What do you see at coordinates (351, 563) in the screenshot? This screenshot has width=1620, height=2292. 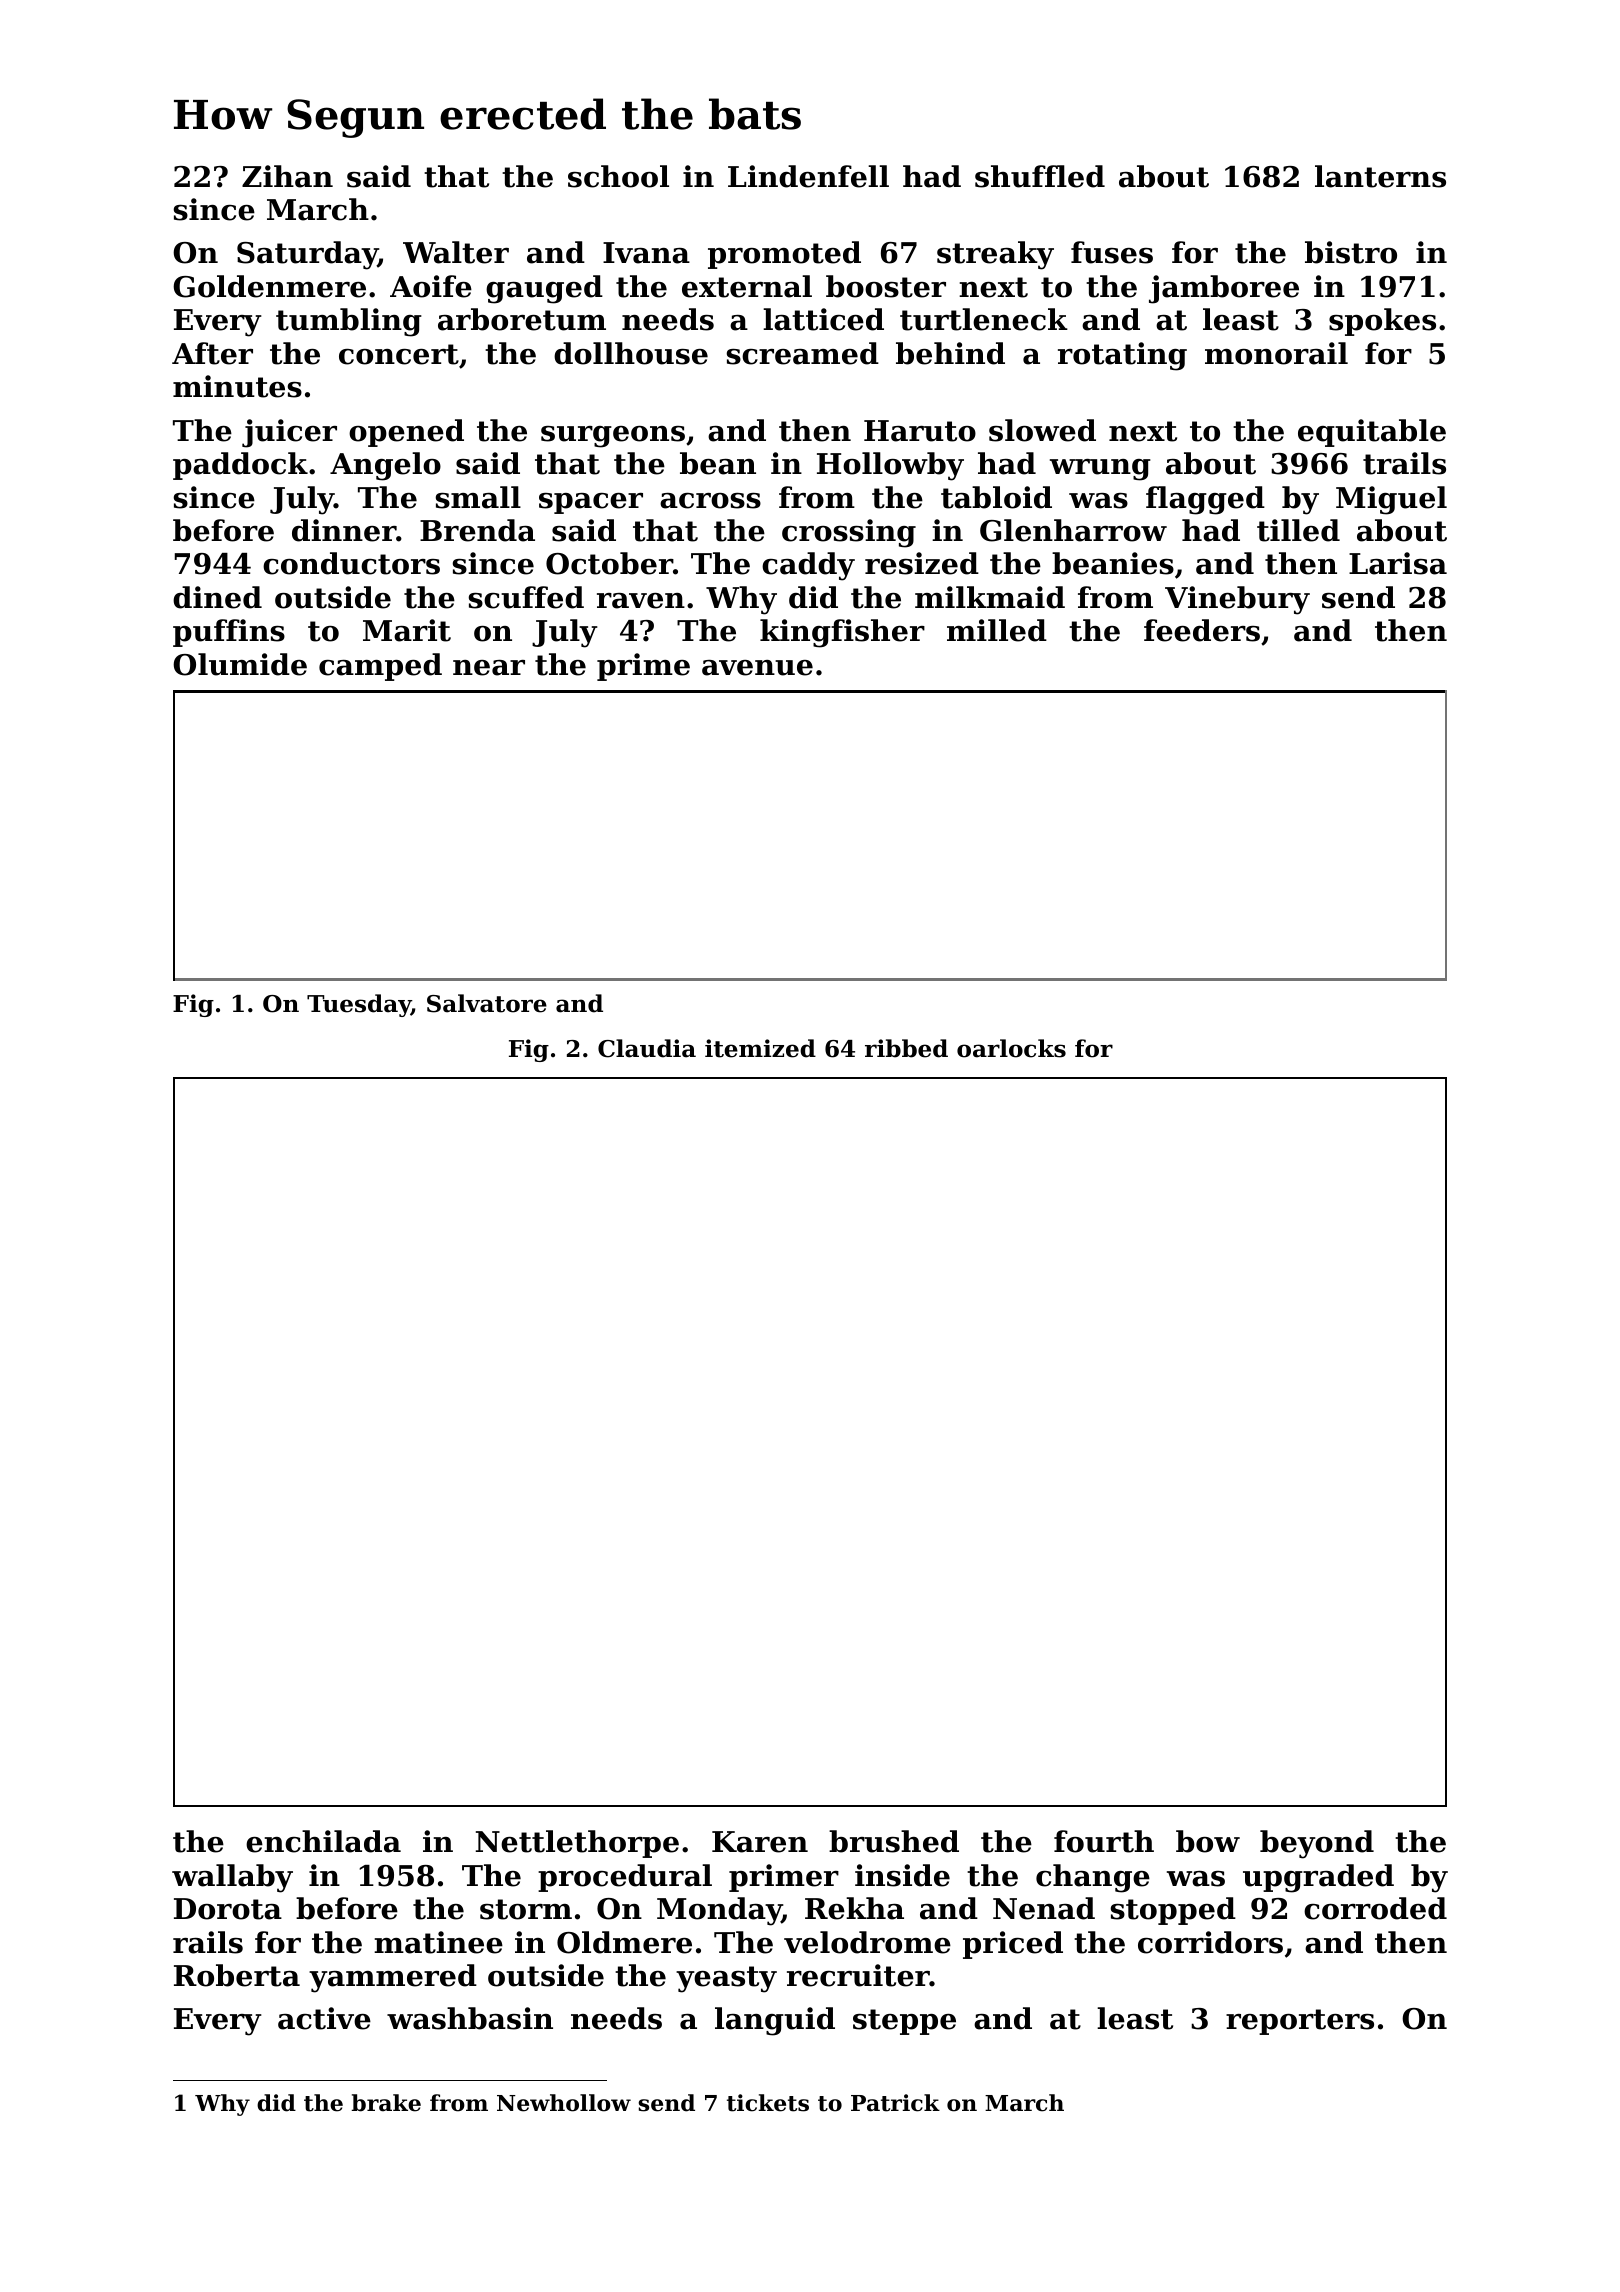 I see `conductors` at bounding box center [351, 563].
